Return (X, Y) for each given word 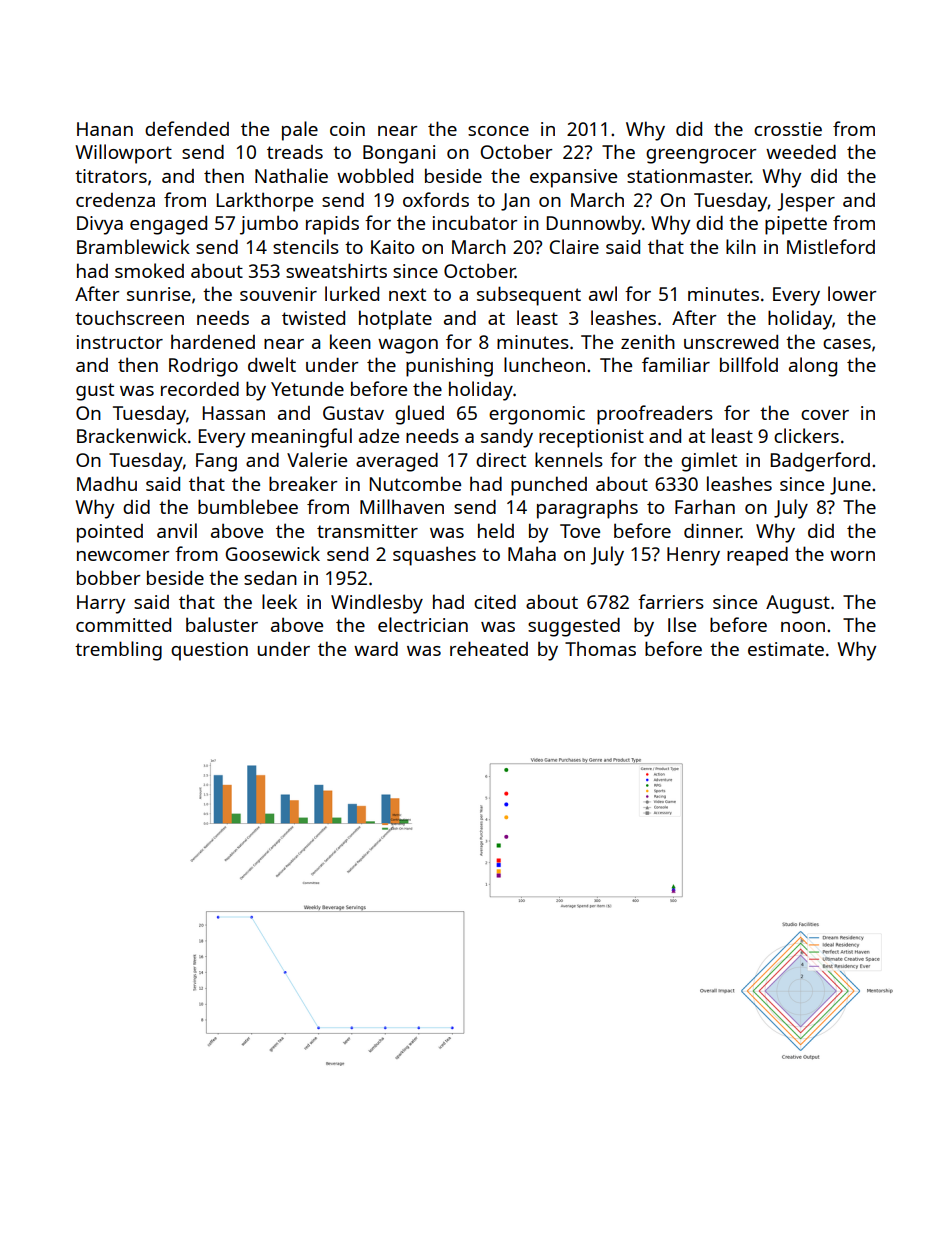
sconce (498, 131)
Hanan (105, 129)
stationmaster (689, 176)
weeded (801, 152)
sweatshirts (336, 270)
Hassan (234, 413)
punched (549, 486)
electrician (423, 624)
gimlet (709, 462)
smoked (149, 270)
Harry (101, 604)
